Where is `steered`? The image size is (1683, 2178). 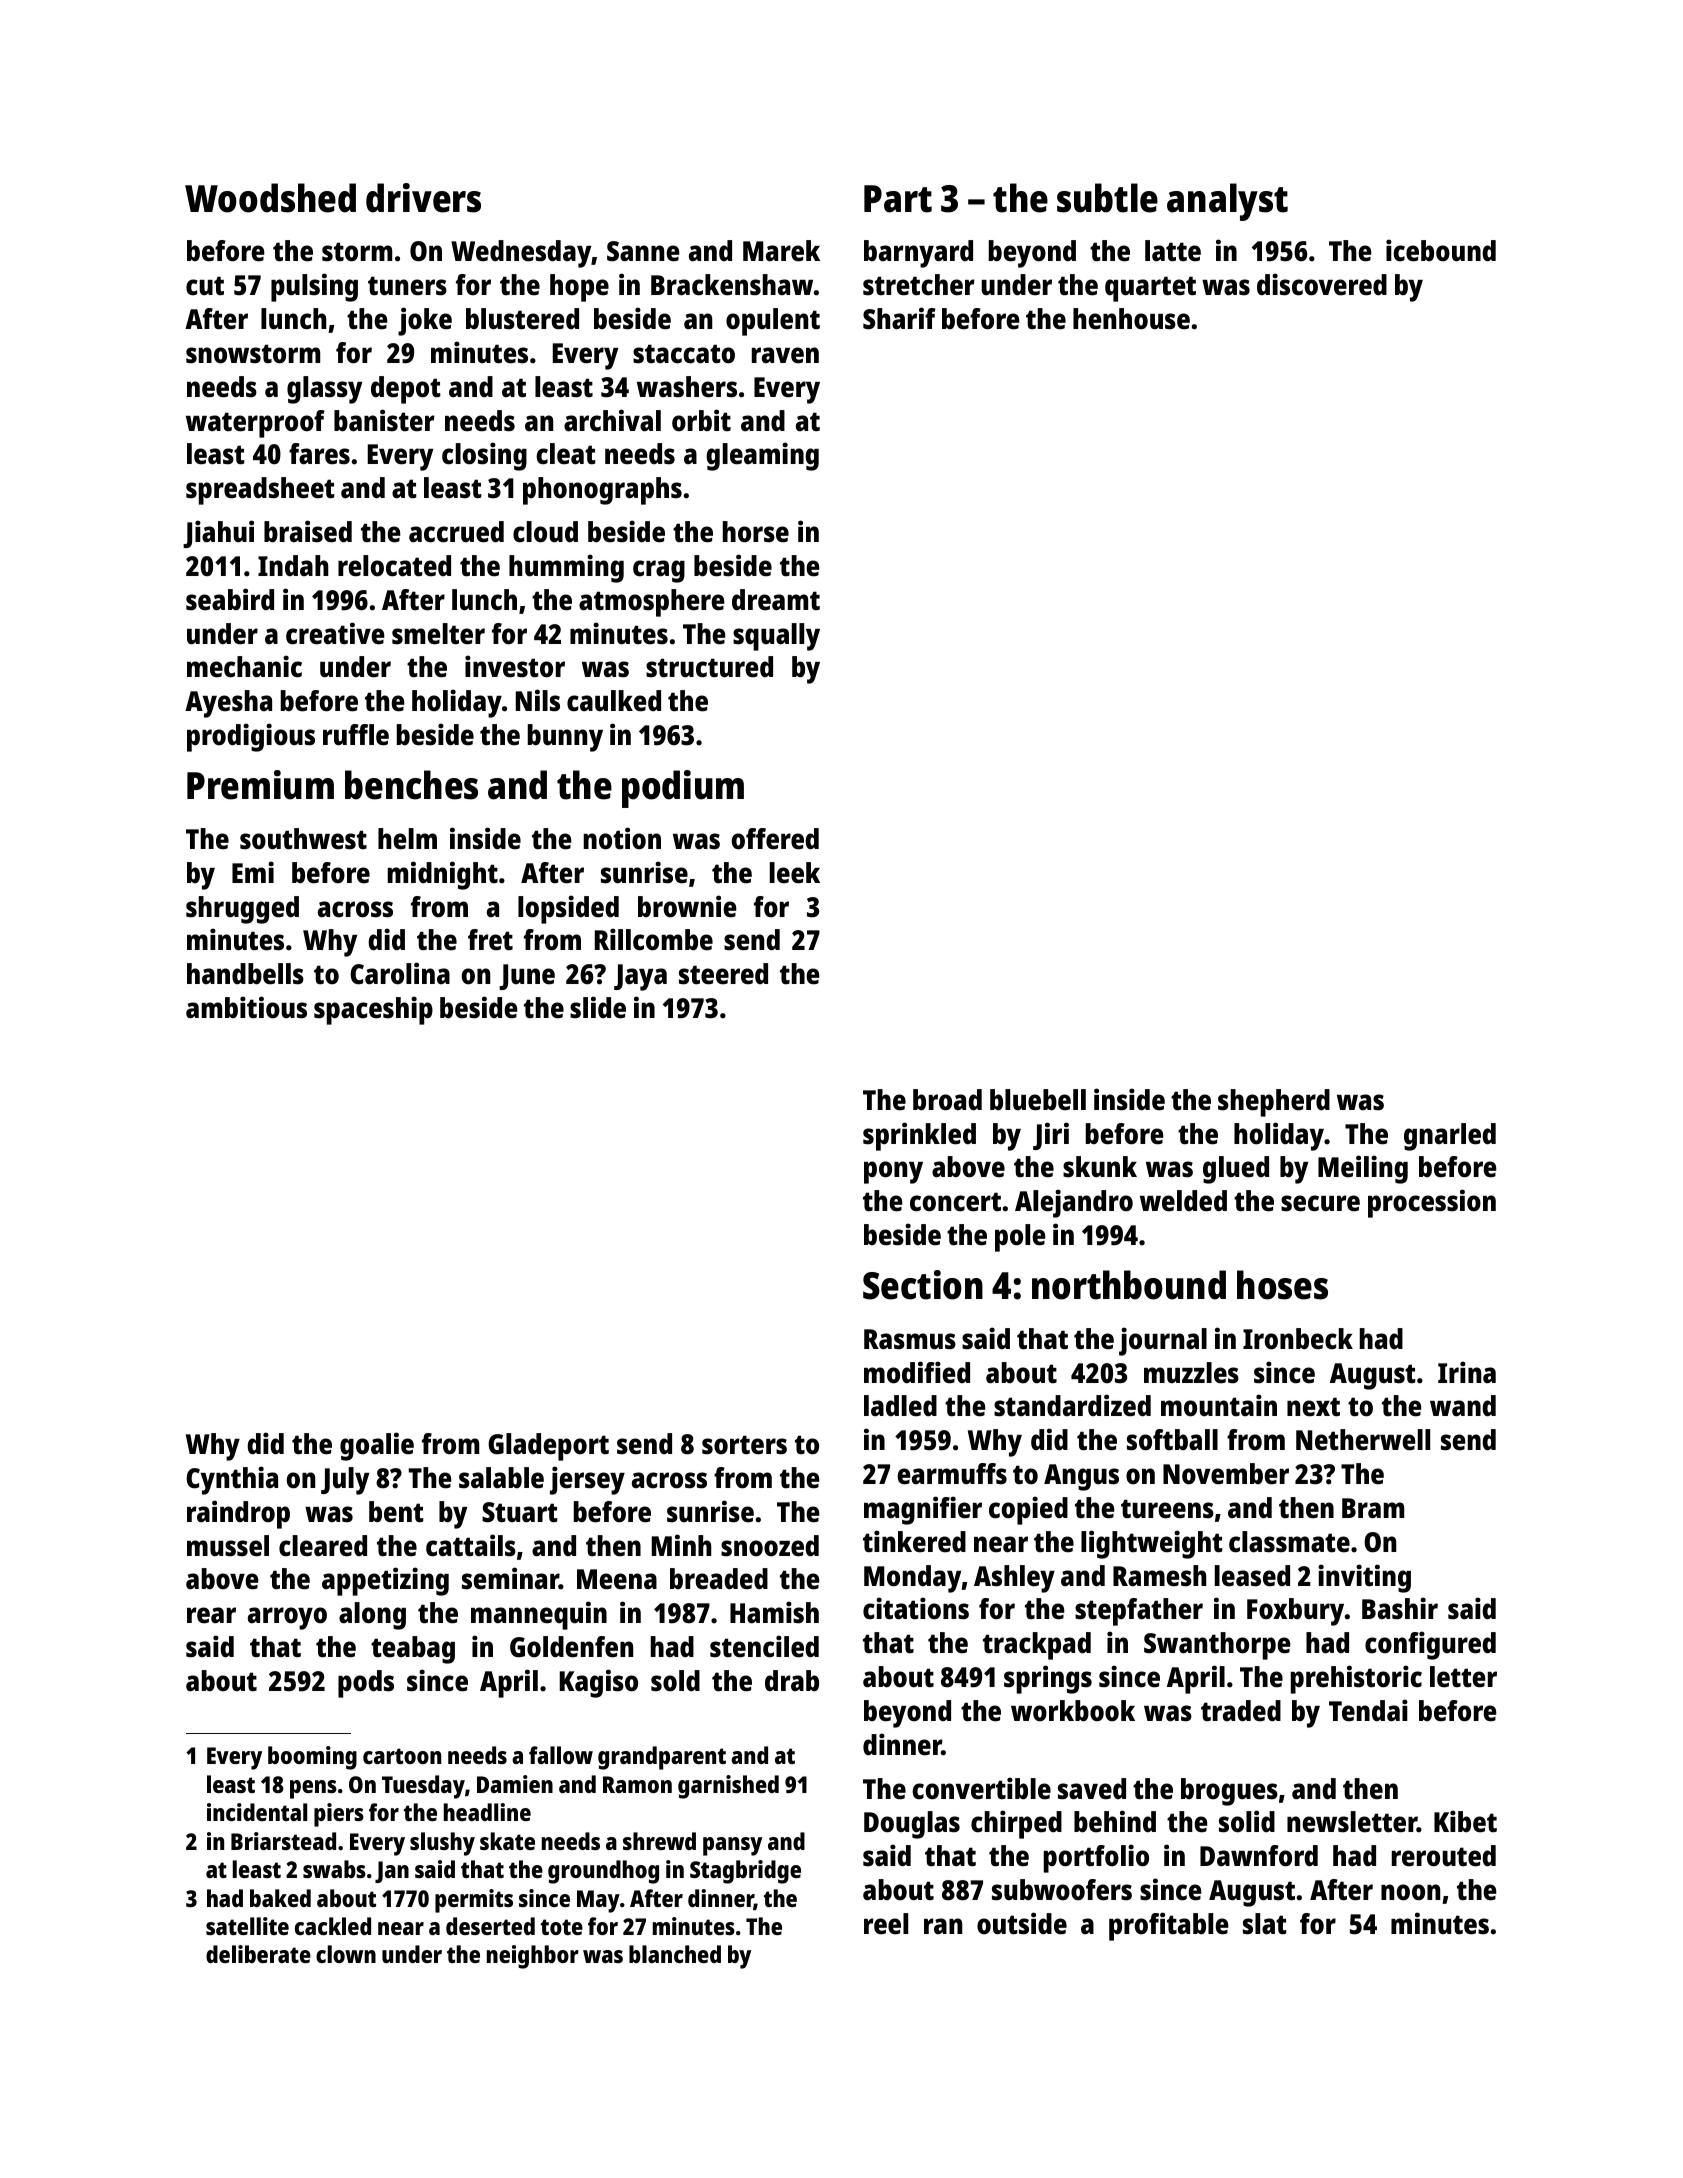 steered is located at coordinates (723, 974).
